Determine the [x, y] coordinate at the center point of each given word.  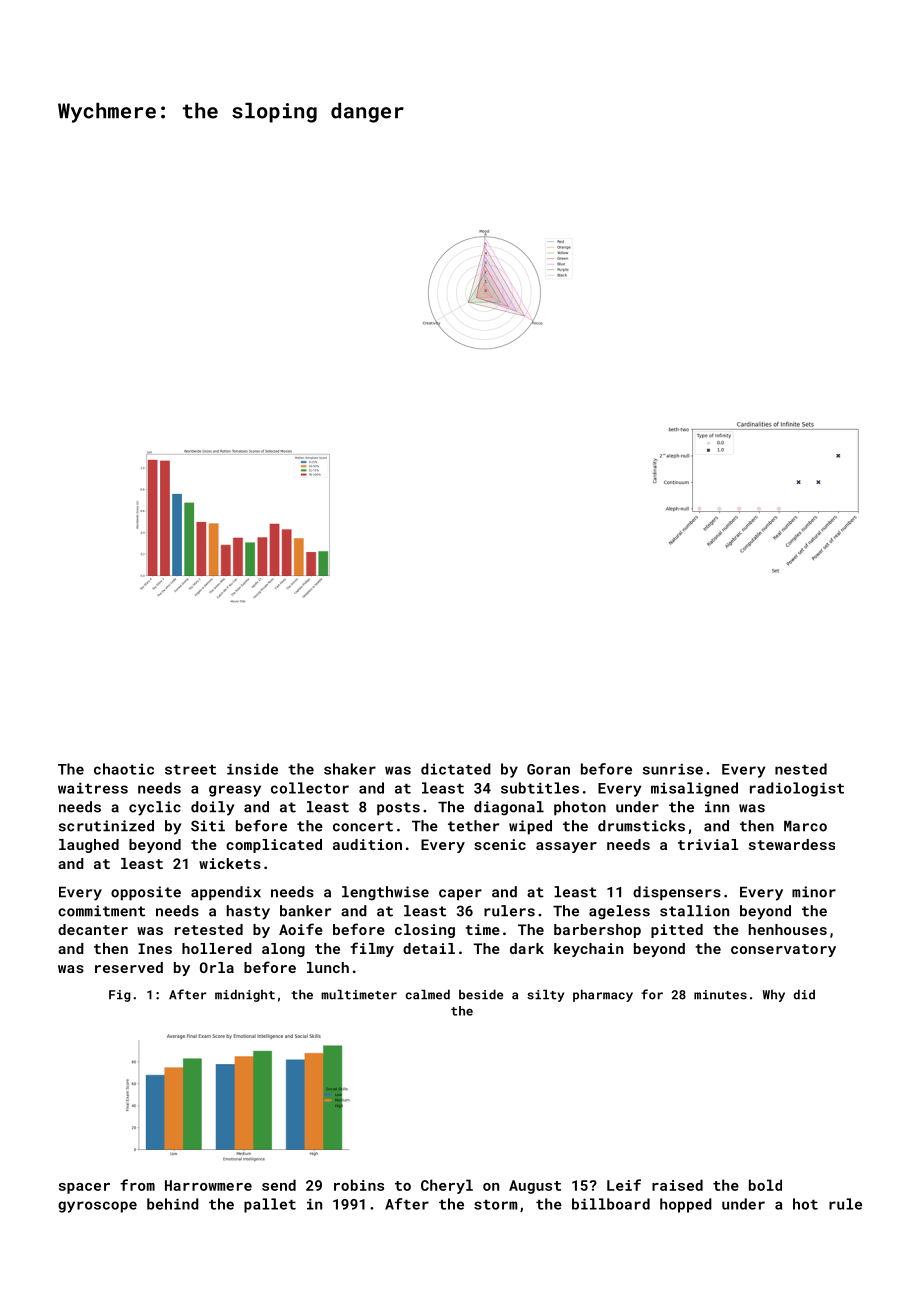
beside [481, 994]
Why [774, 996]
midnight [245, 995]
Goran [548, 769]
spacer [84, 1188]
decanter [93, 929]
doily [213, 808]
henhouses [788, 929]
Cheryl [447, 1186]
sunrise [673, 769]
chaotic [124, 769]
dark [527, 948]
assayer [566, 847]
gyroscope [97, 1207]
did [804, 994]
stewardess [792, 844]
